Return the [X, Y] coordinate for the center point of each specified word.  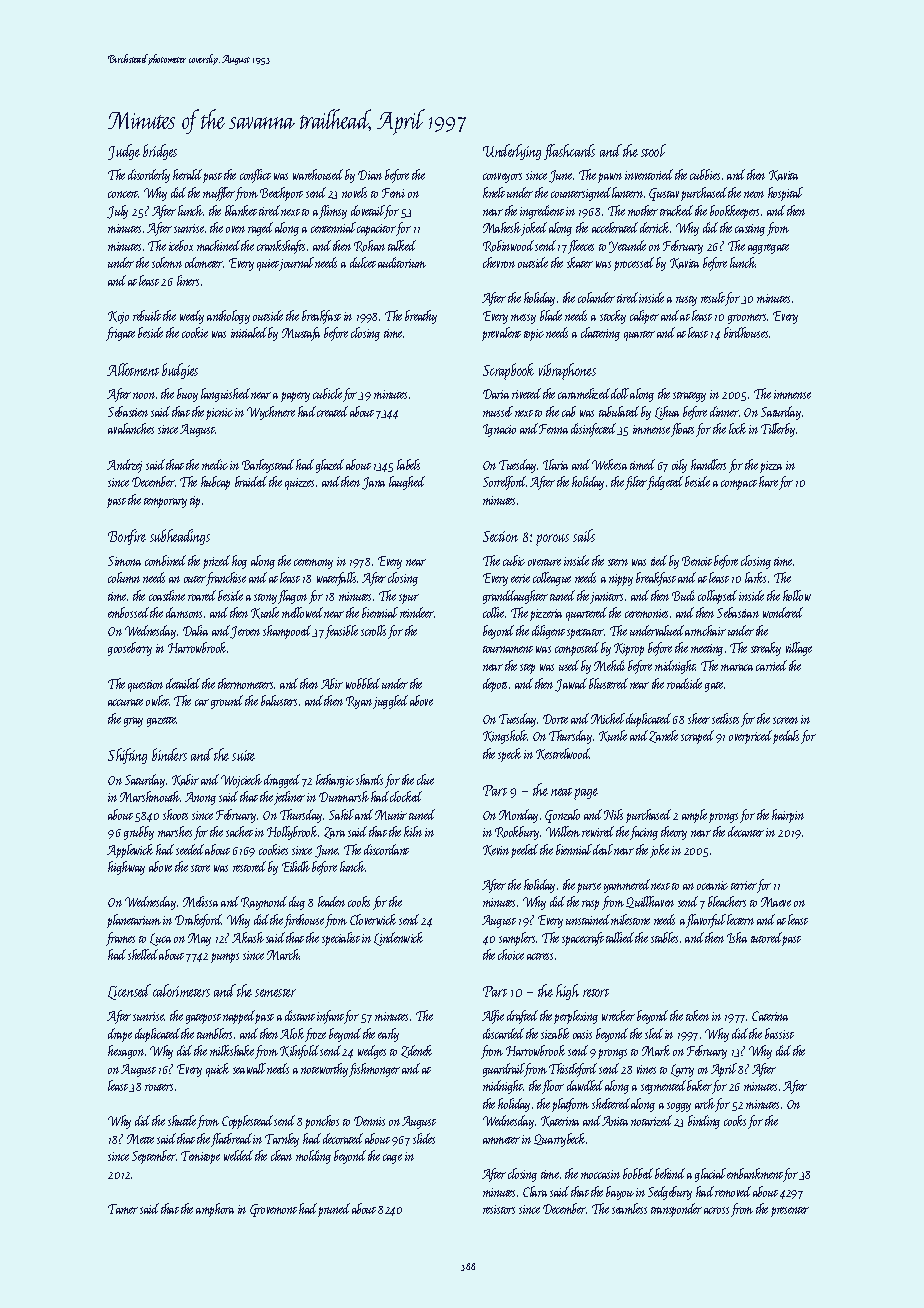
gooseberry [130, 649]
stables [664, 937]
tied [659, 560]
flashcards [569, 152]
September [154, 1157]
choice [511, 954]
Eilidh [296, 866]
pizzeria [546, 615]
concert [123, 194]
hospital [785, 194]
